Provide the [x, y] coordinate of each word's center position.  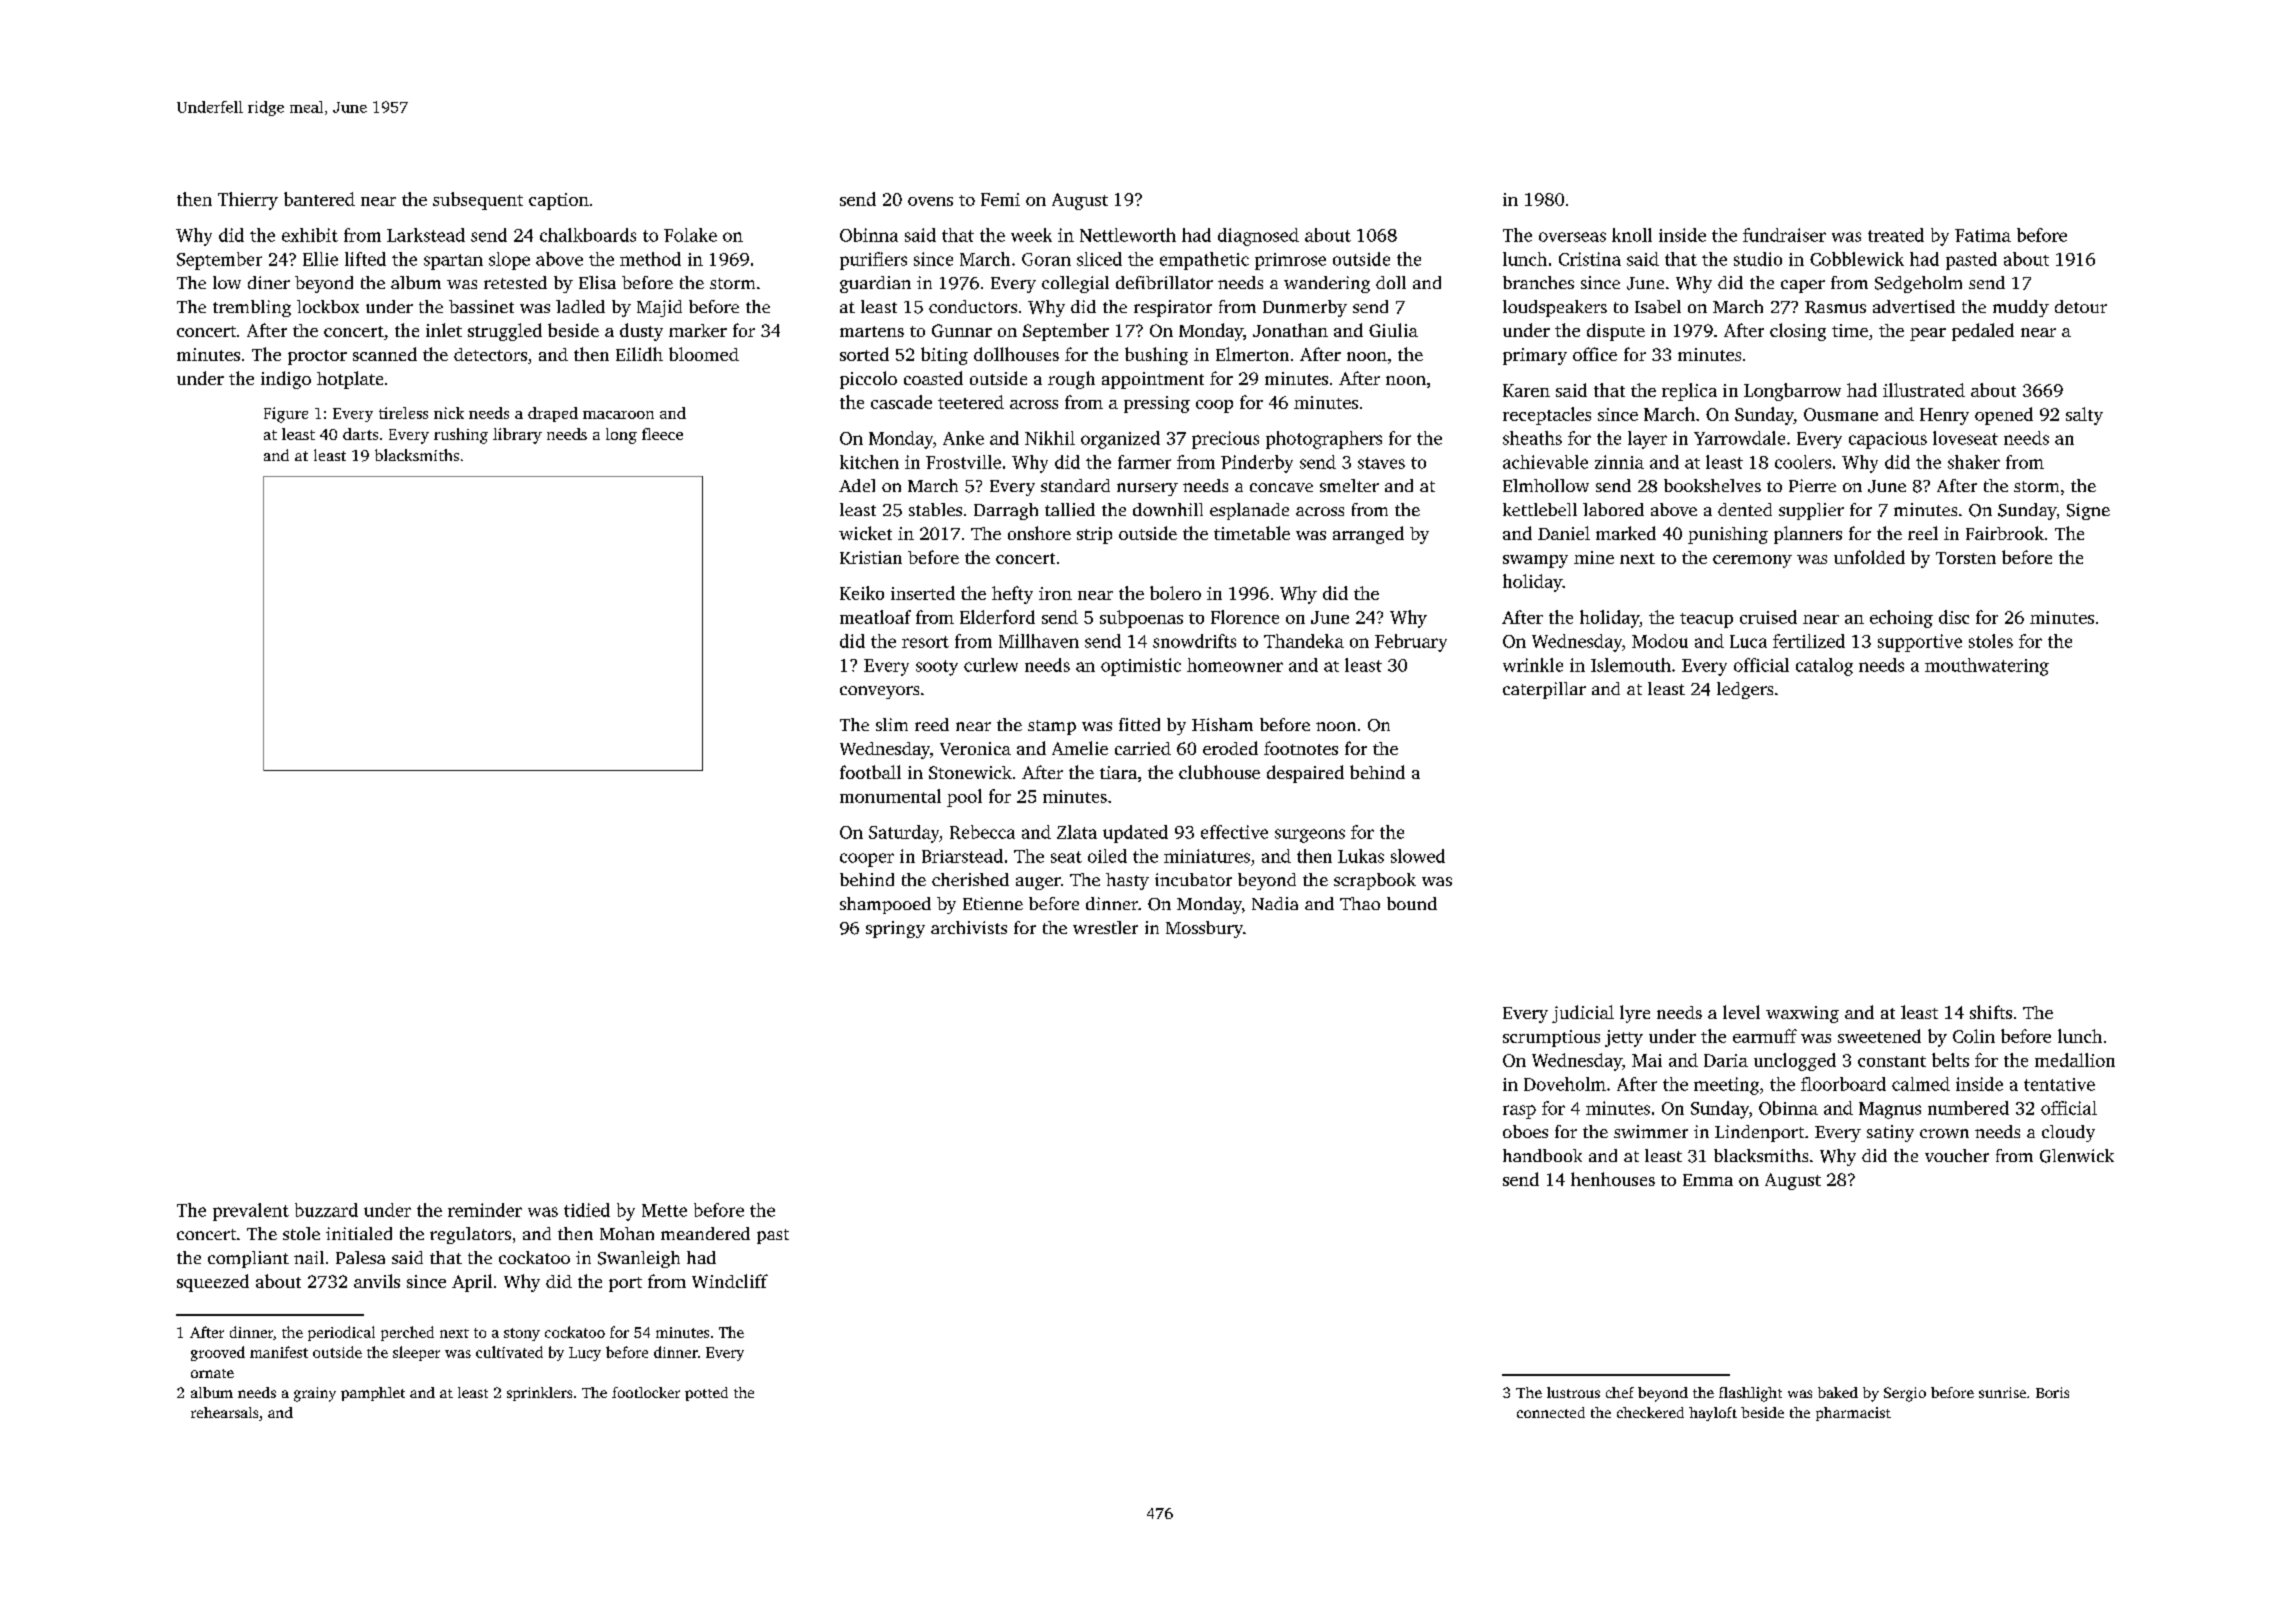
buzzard [326, 1210]
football [870, 772]
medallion [2075, 1060]
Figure [286, 415]
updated [1135, 834]
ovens [930, 201]
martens [872, 331]
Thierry [248, 201]
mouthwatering [1987, 667]
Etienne [993, 903]
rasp [1519, 1112]
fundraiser [1784, 235]
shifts [1991, 1012]
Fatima [1983, 235]
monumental [890, 796]
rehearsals [224, 1412]
